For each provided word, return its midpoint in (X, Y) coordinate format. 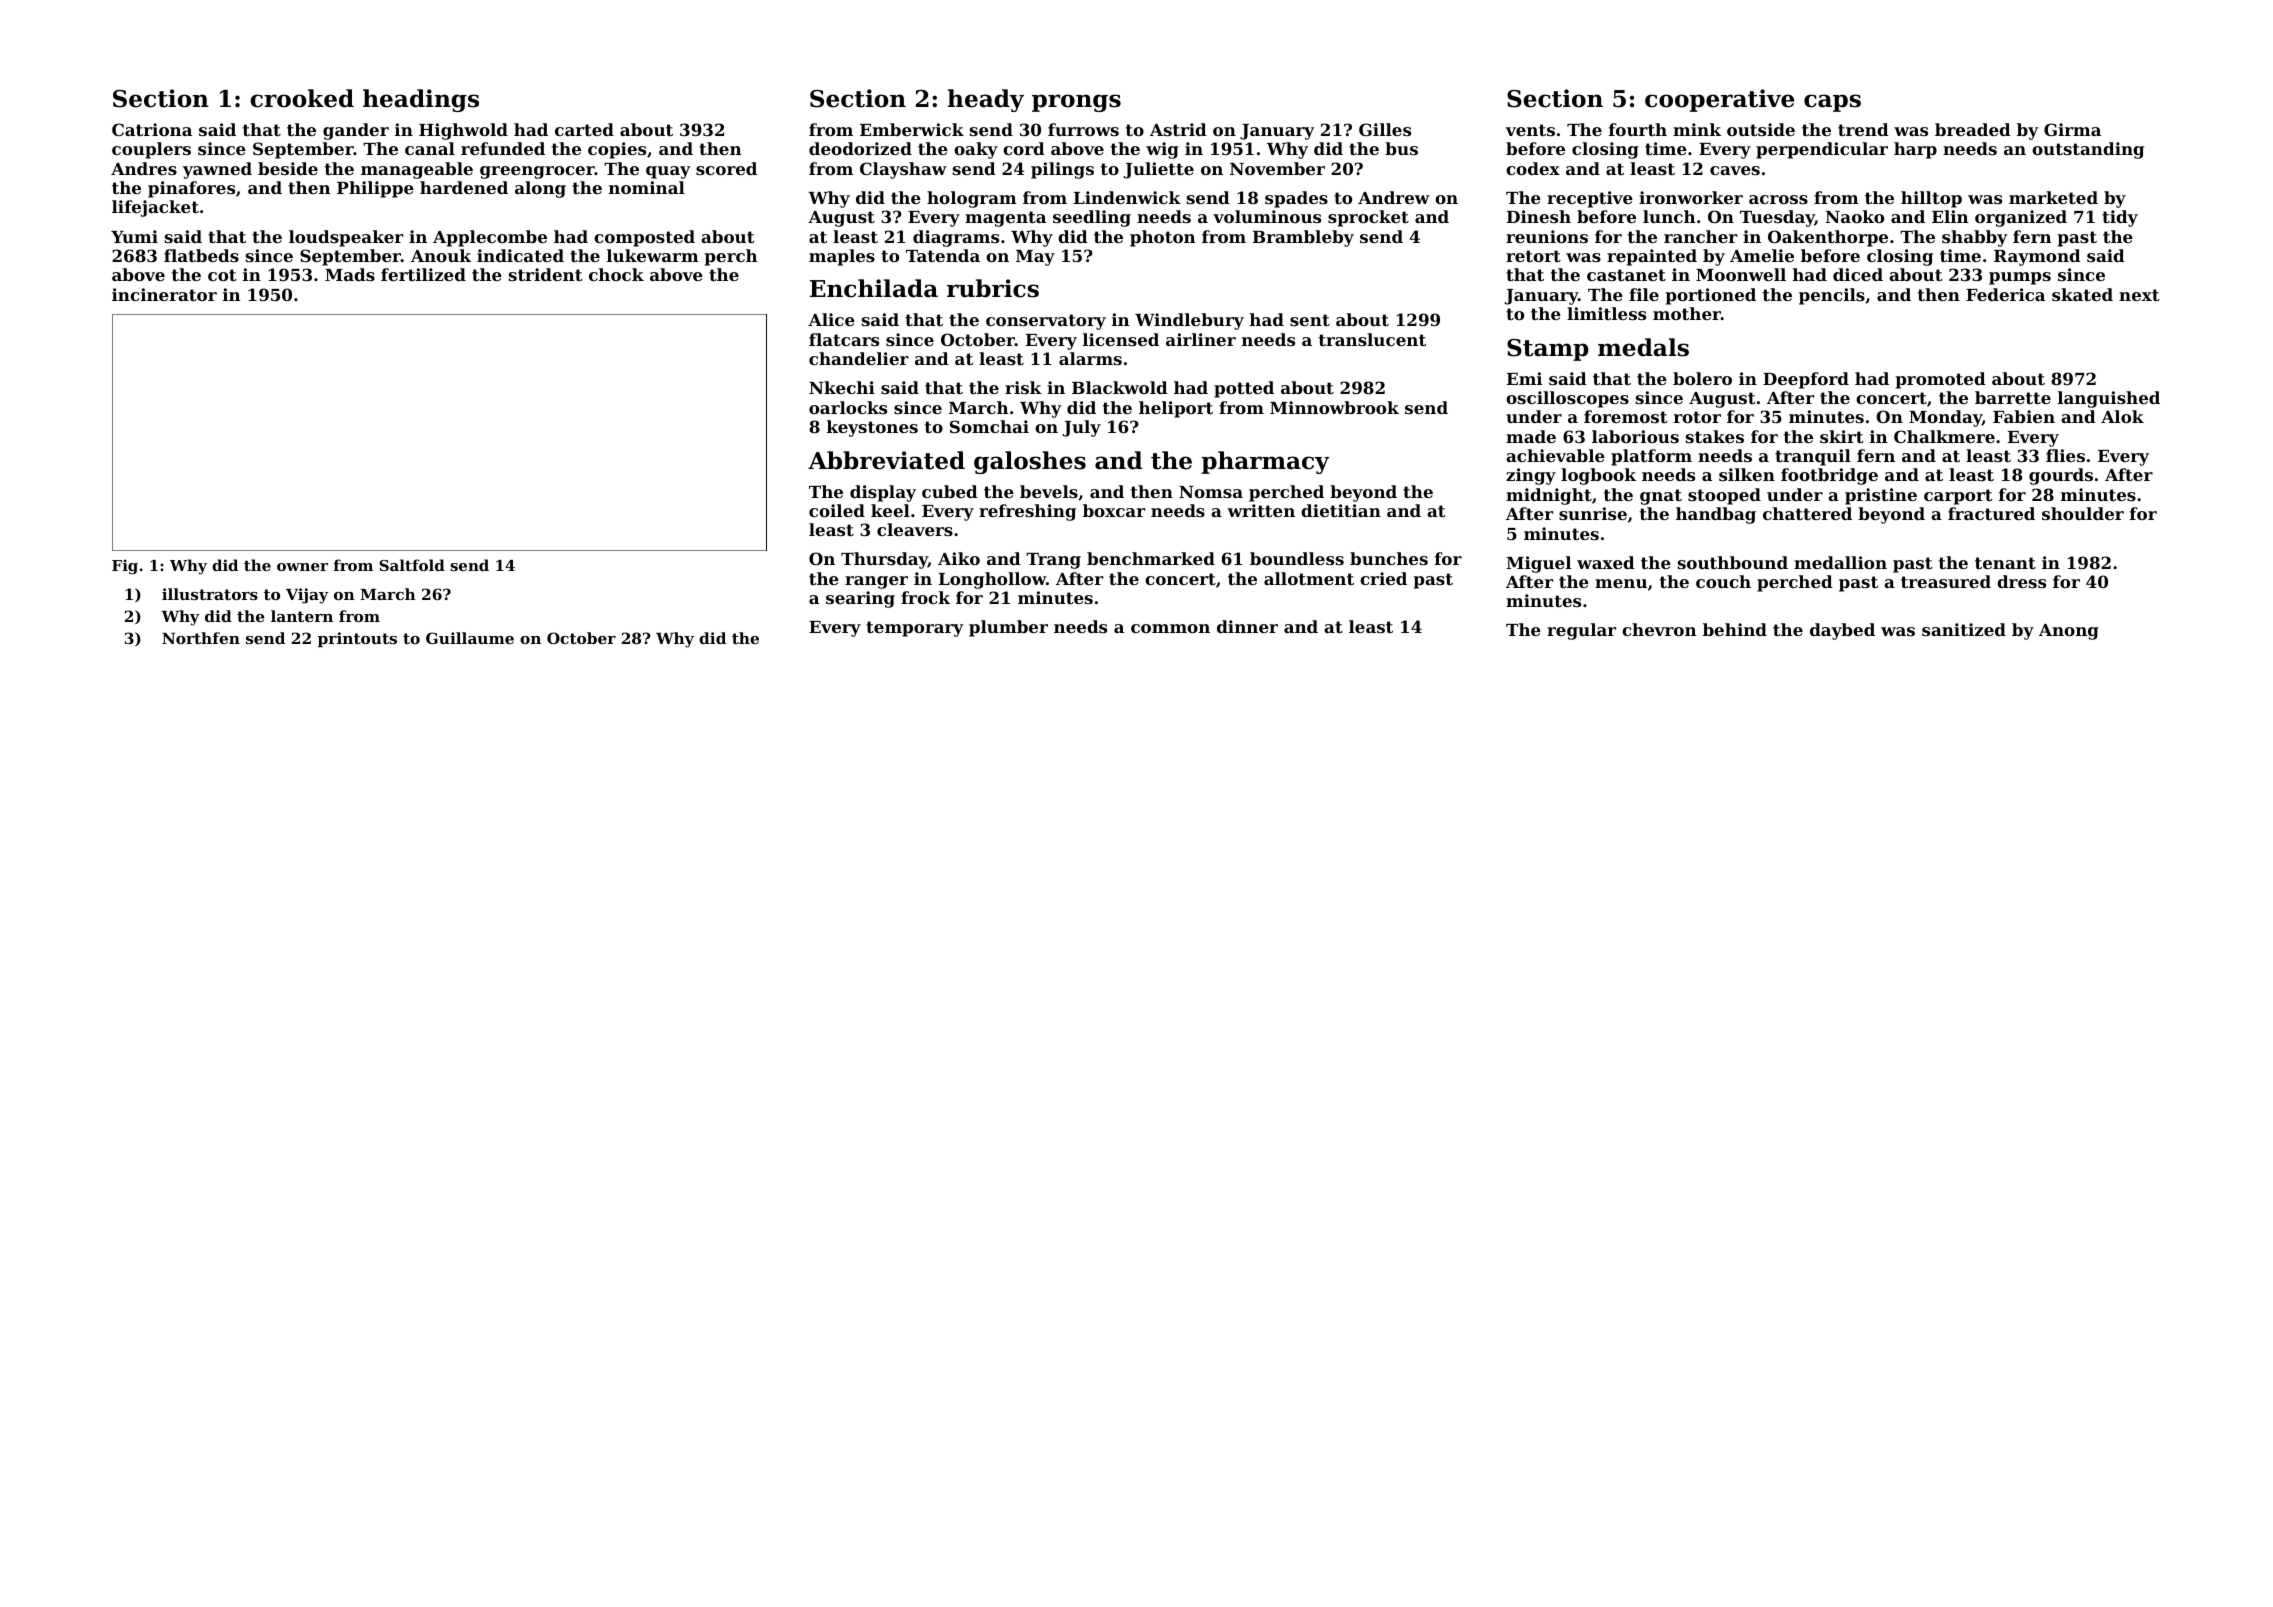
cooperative (1719, 100)
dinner (1247, 626)
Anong (2069, 632)
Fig (125, 567)
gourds (2061, 476)
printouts (357, 639)
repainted (1652, 257)
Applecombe (490, 238)
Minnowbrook (1334, 407)
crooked (302, 98)
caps (1832, 103)
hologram (972, 199)
